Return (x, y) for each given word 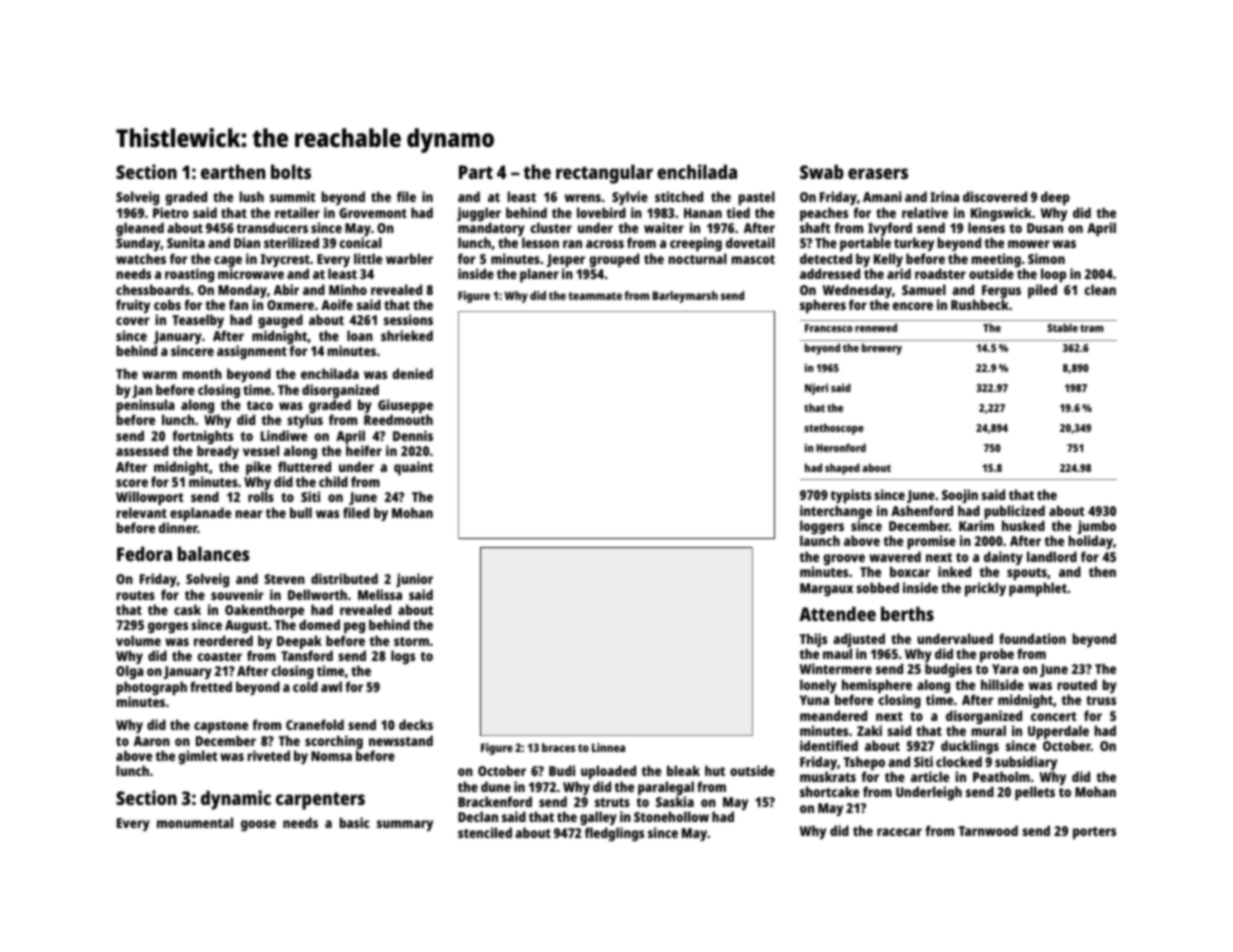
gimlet (197, 757)
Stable (1062, 327)
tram (1092, 328)
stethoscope (834, 429)
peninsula (145, 407)
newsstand (401, 740)
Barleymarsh (685, 297)
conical (360, 243)
